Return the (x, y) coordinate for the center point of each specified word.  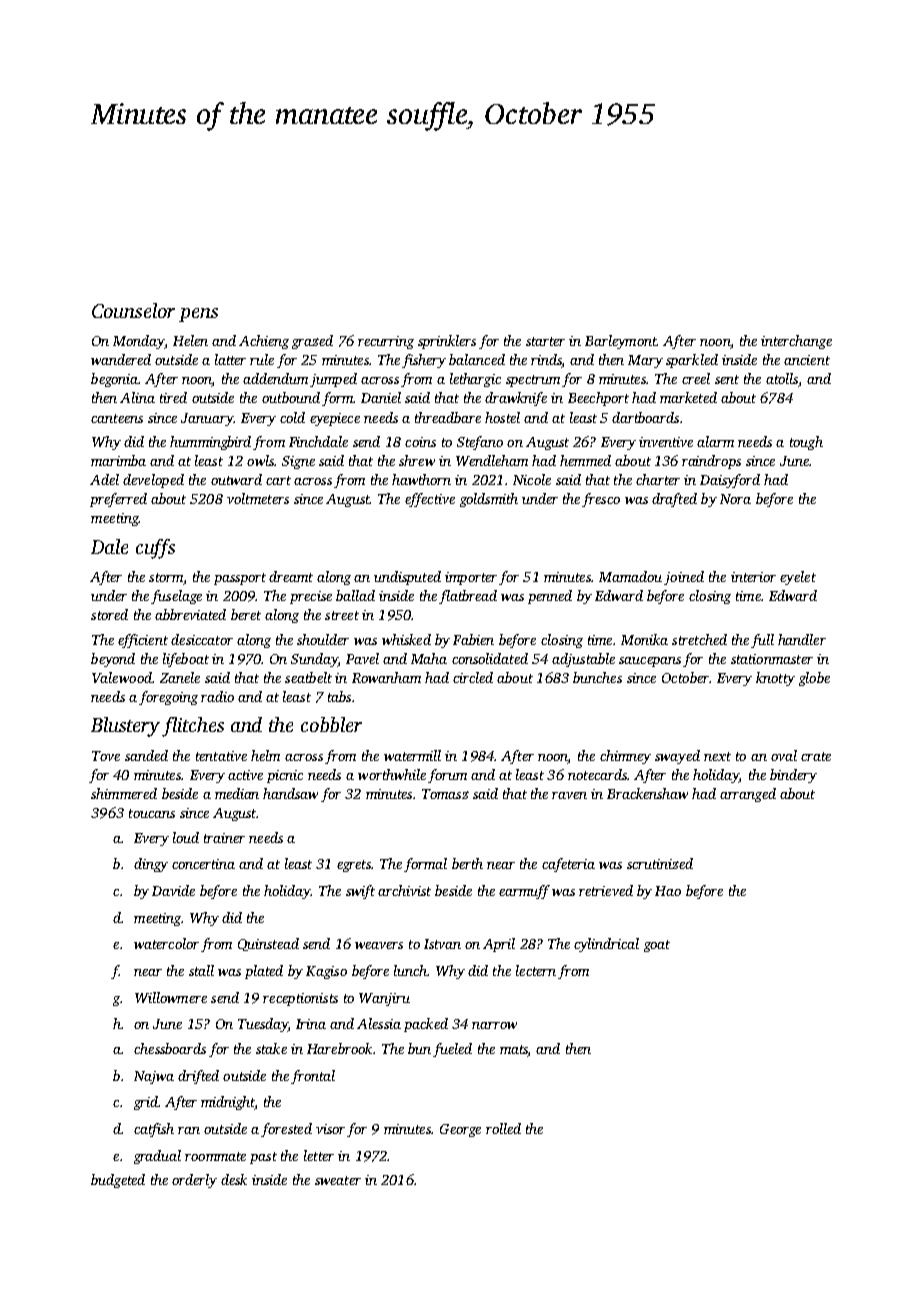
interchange (796, 342)
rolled (503, 1128)
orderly (194, 1181)
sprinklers (447, 342)
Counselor (133, 310)
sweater (338, 1180)
